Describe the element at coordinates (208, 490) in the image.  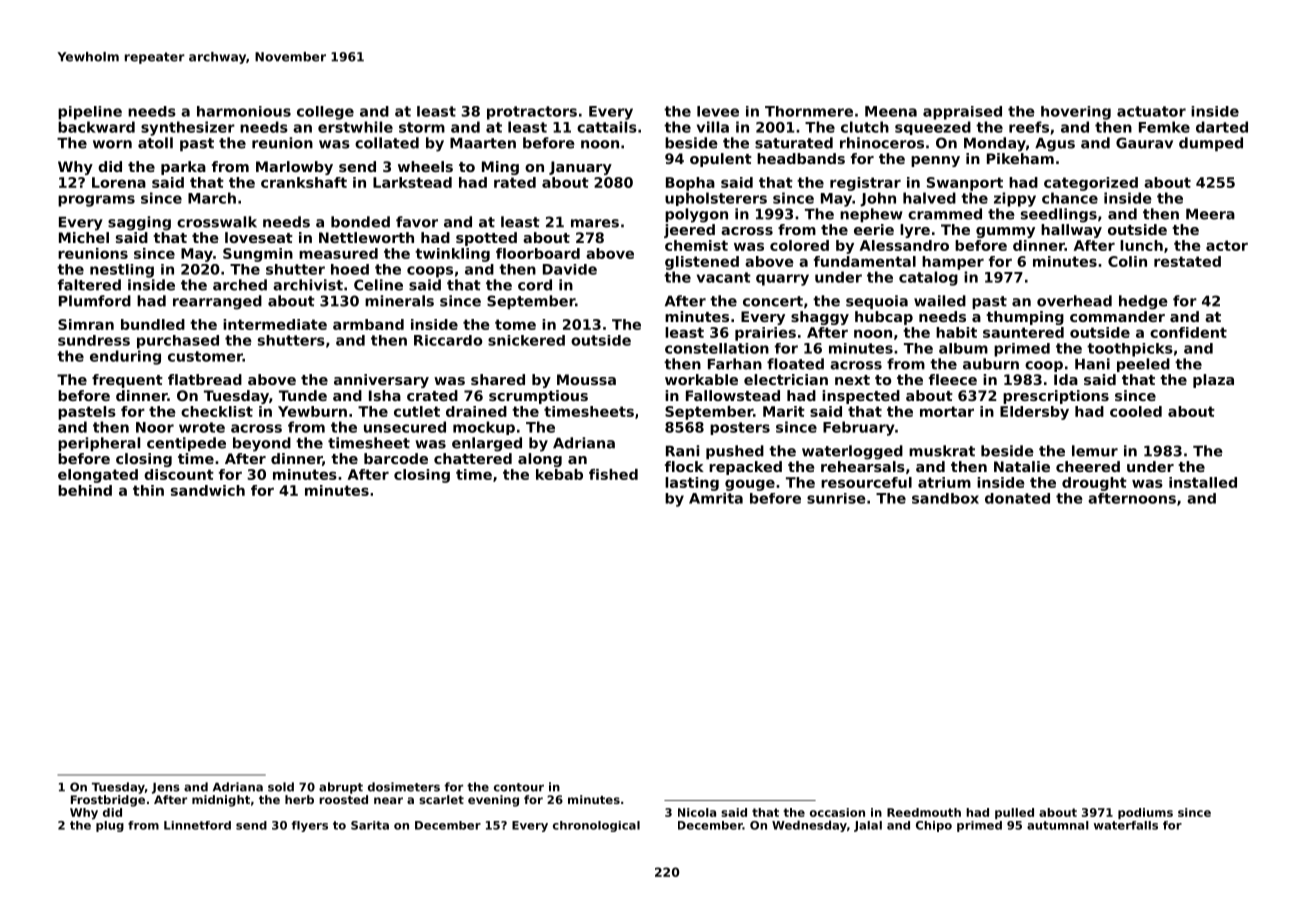
I see `sandwich` at that location.
